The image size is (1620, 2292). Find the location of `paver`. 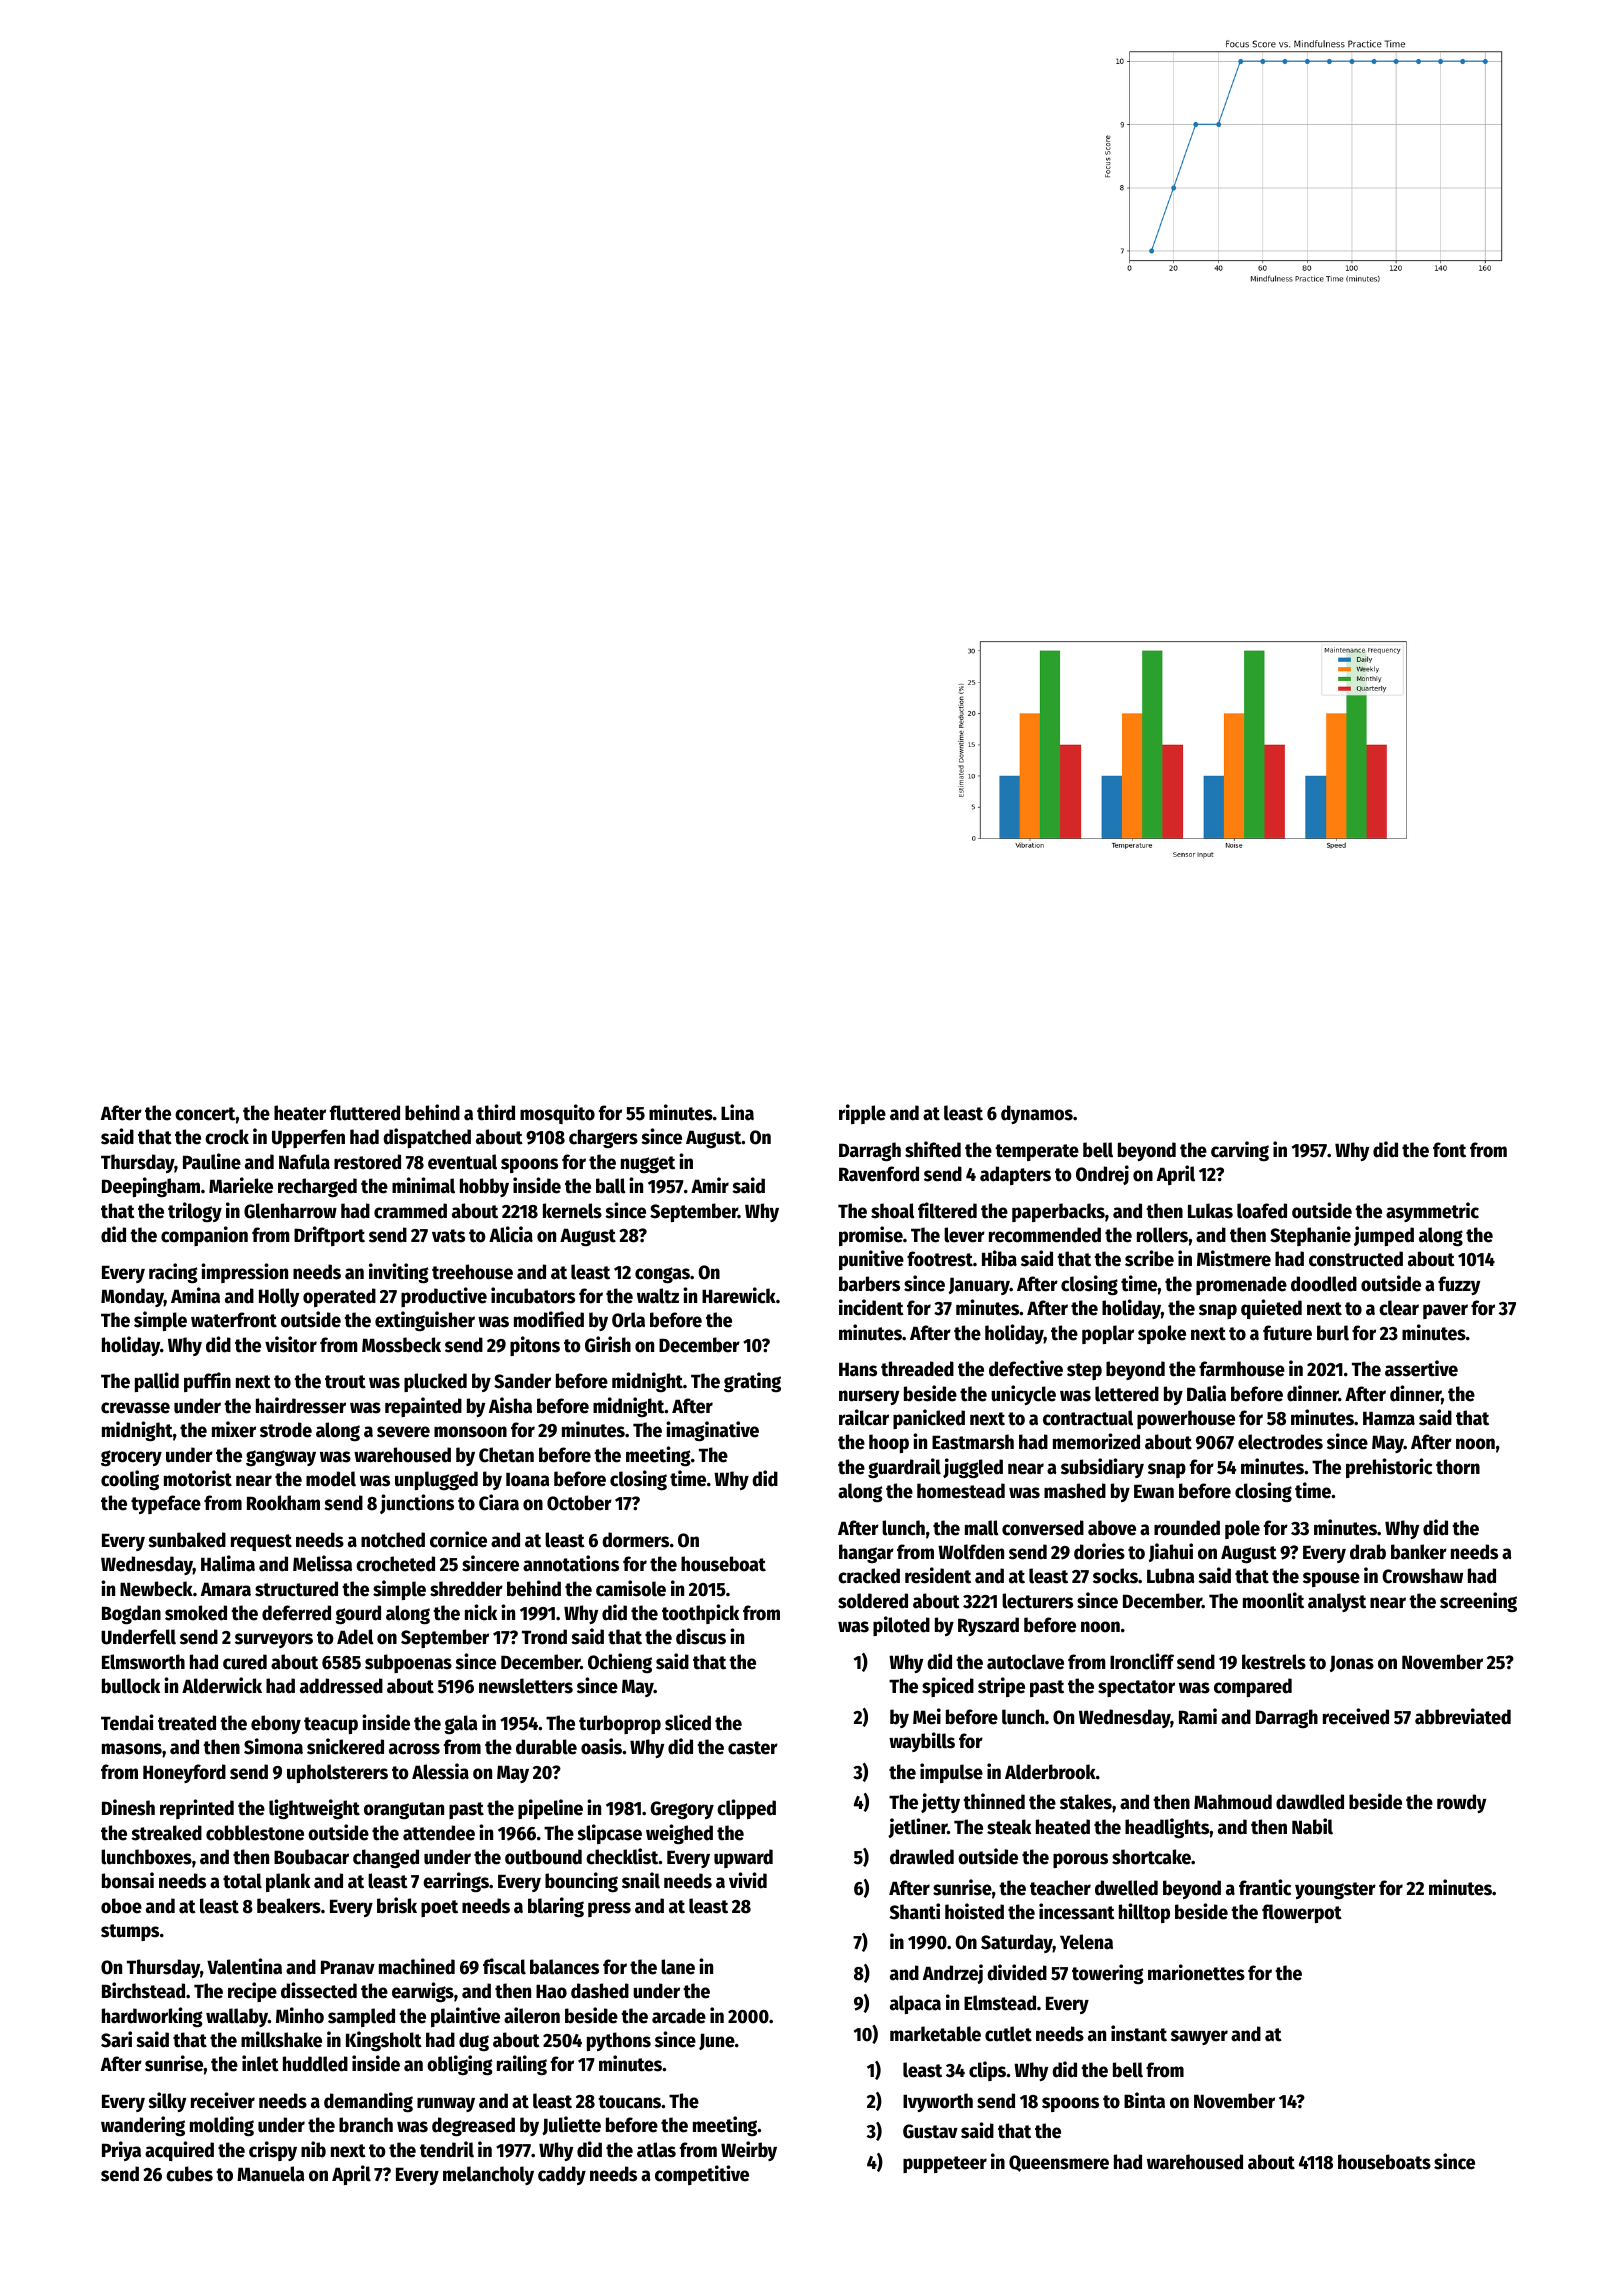

paver is located at coordinates (1445, 1311).
